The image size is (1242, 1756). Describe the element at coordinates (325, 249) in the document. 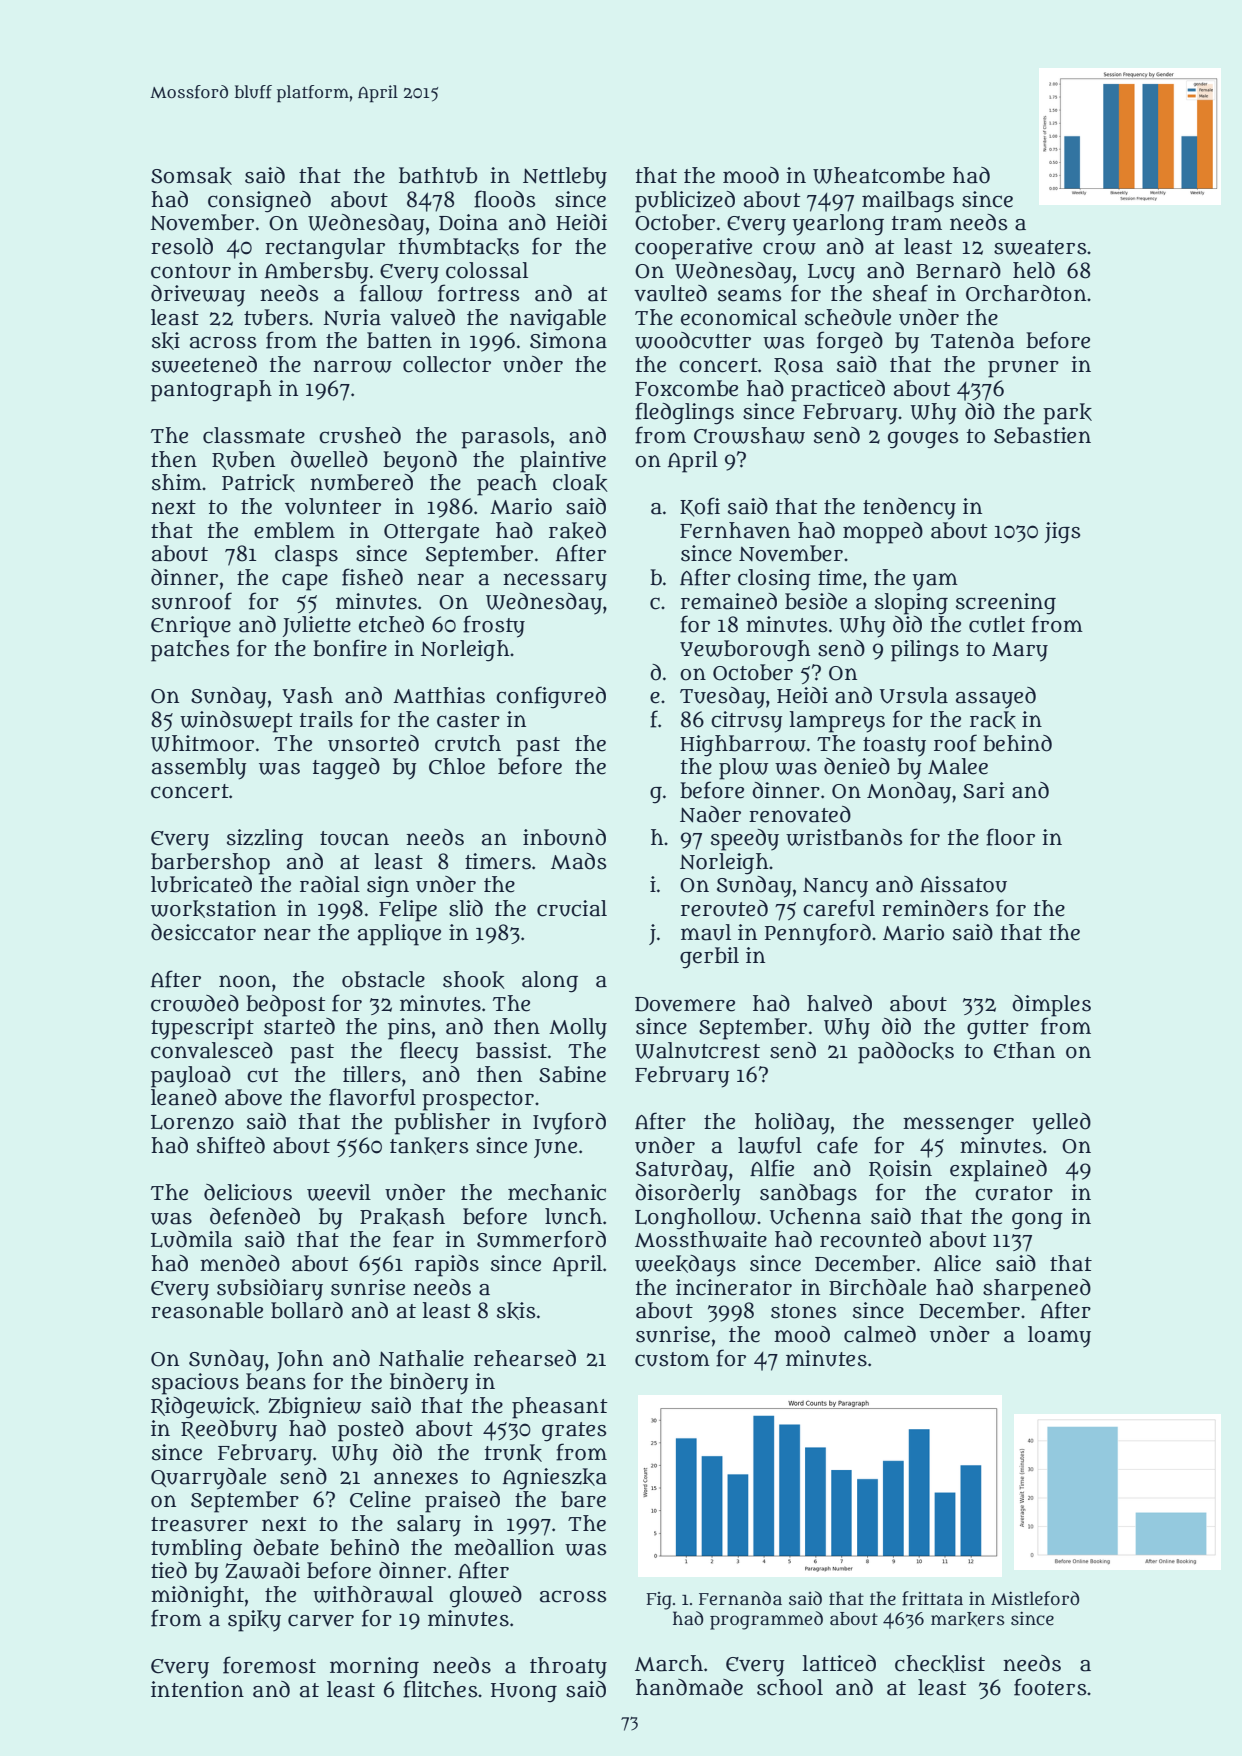

I see `rectangular` at that location.
